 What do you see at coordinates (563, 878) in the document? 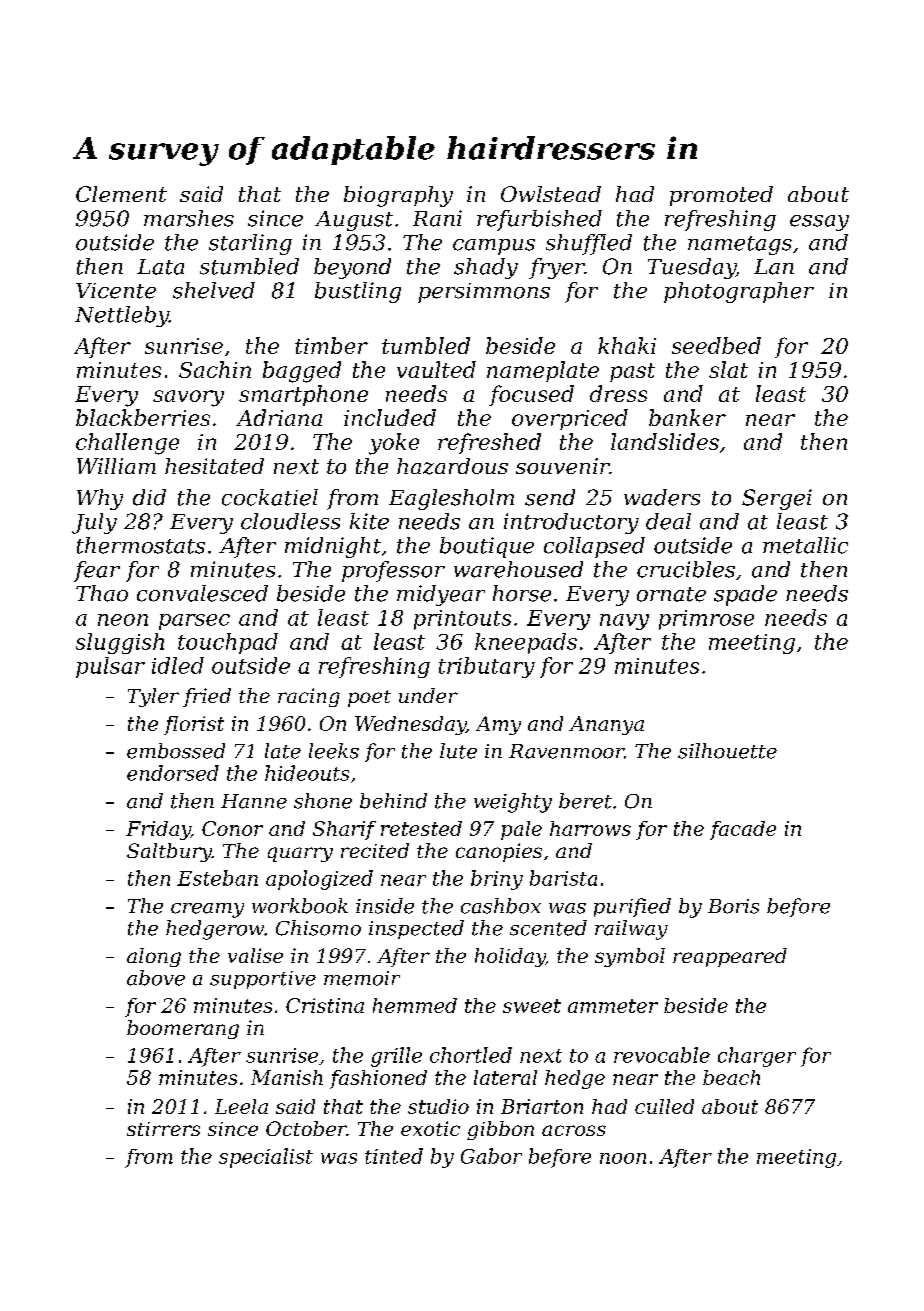
I see `barista` at bounding box center [563, 878].
